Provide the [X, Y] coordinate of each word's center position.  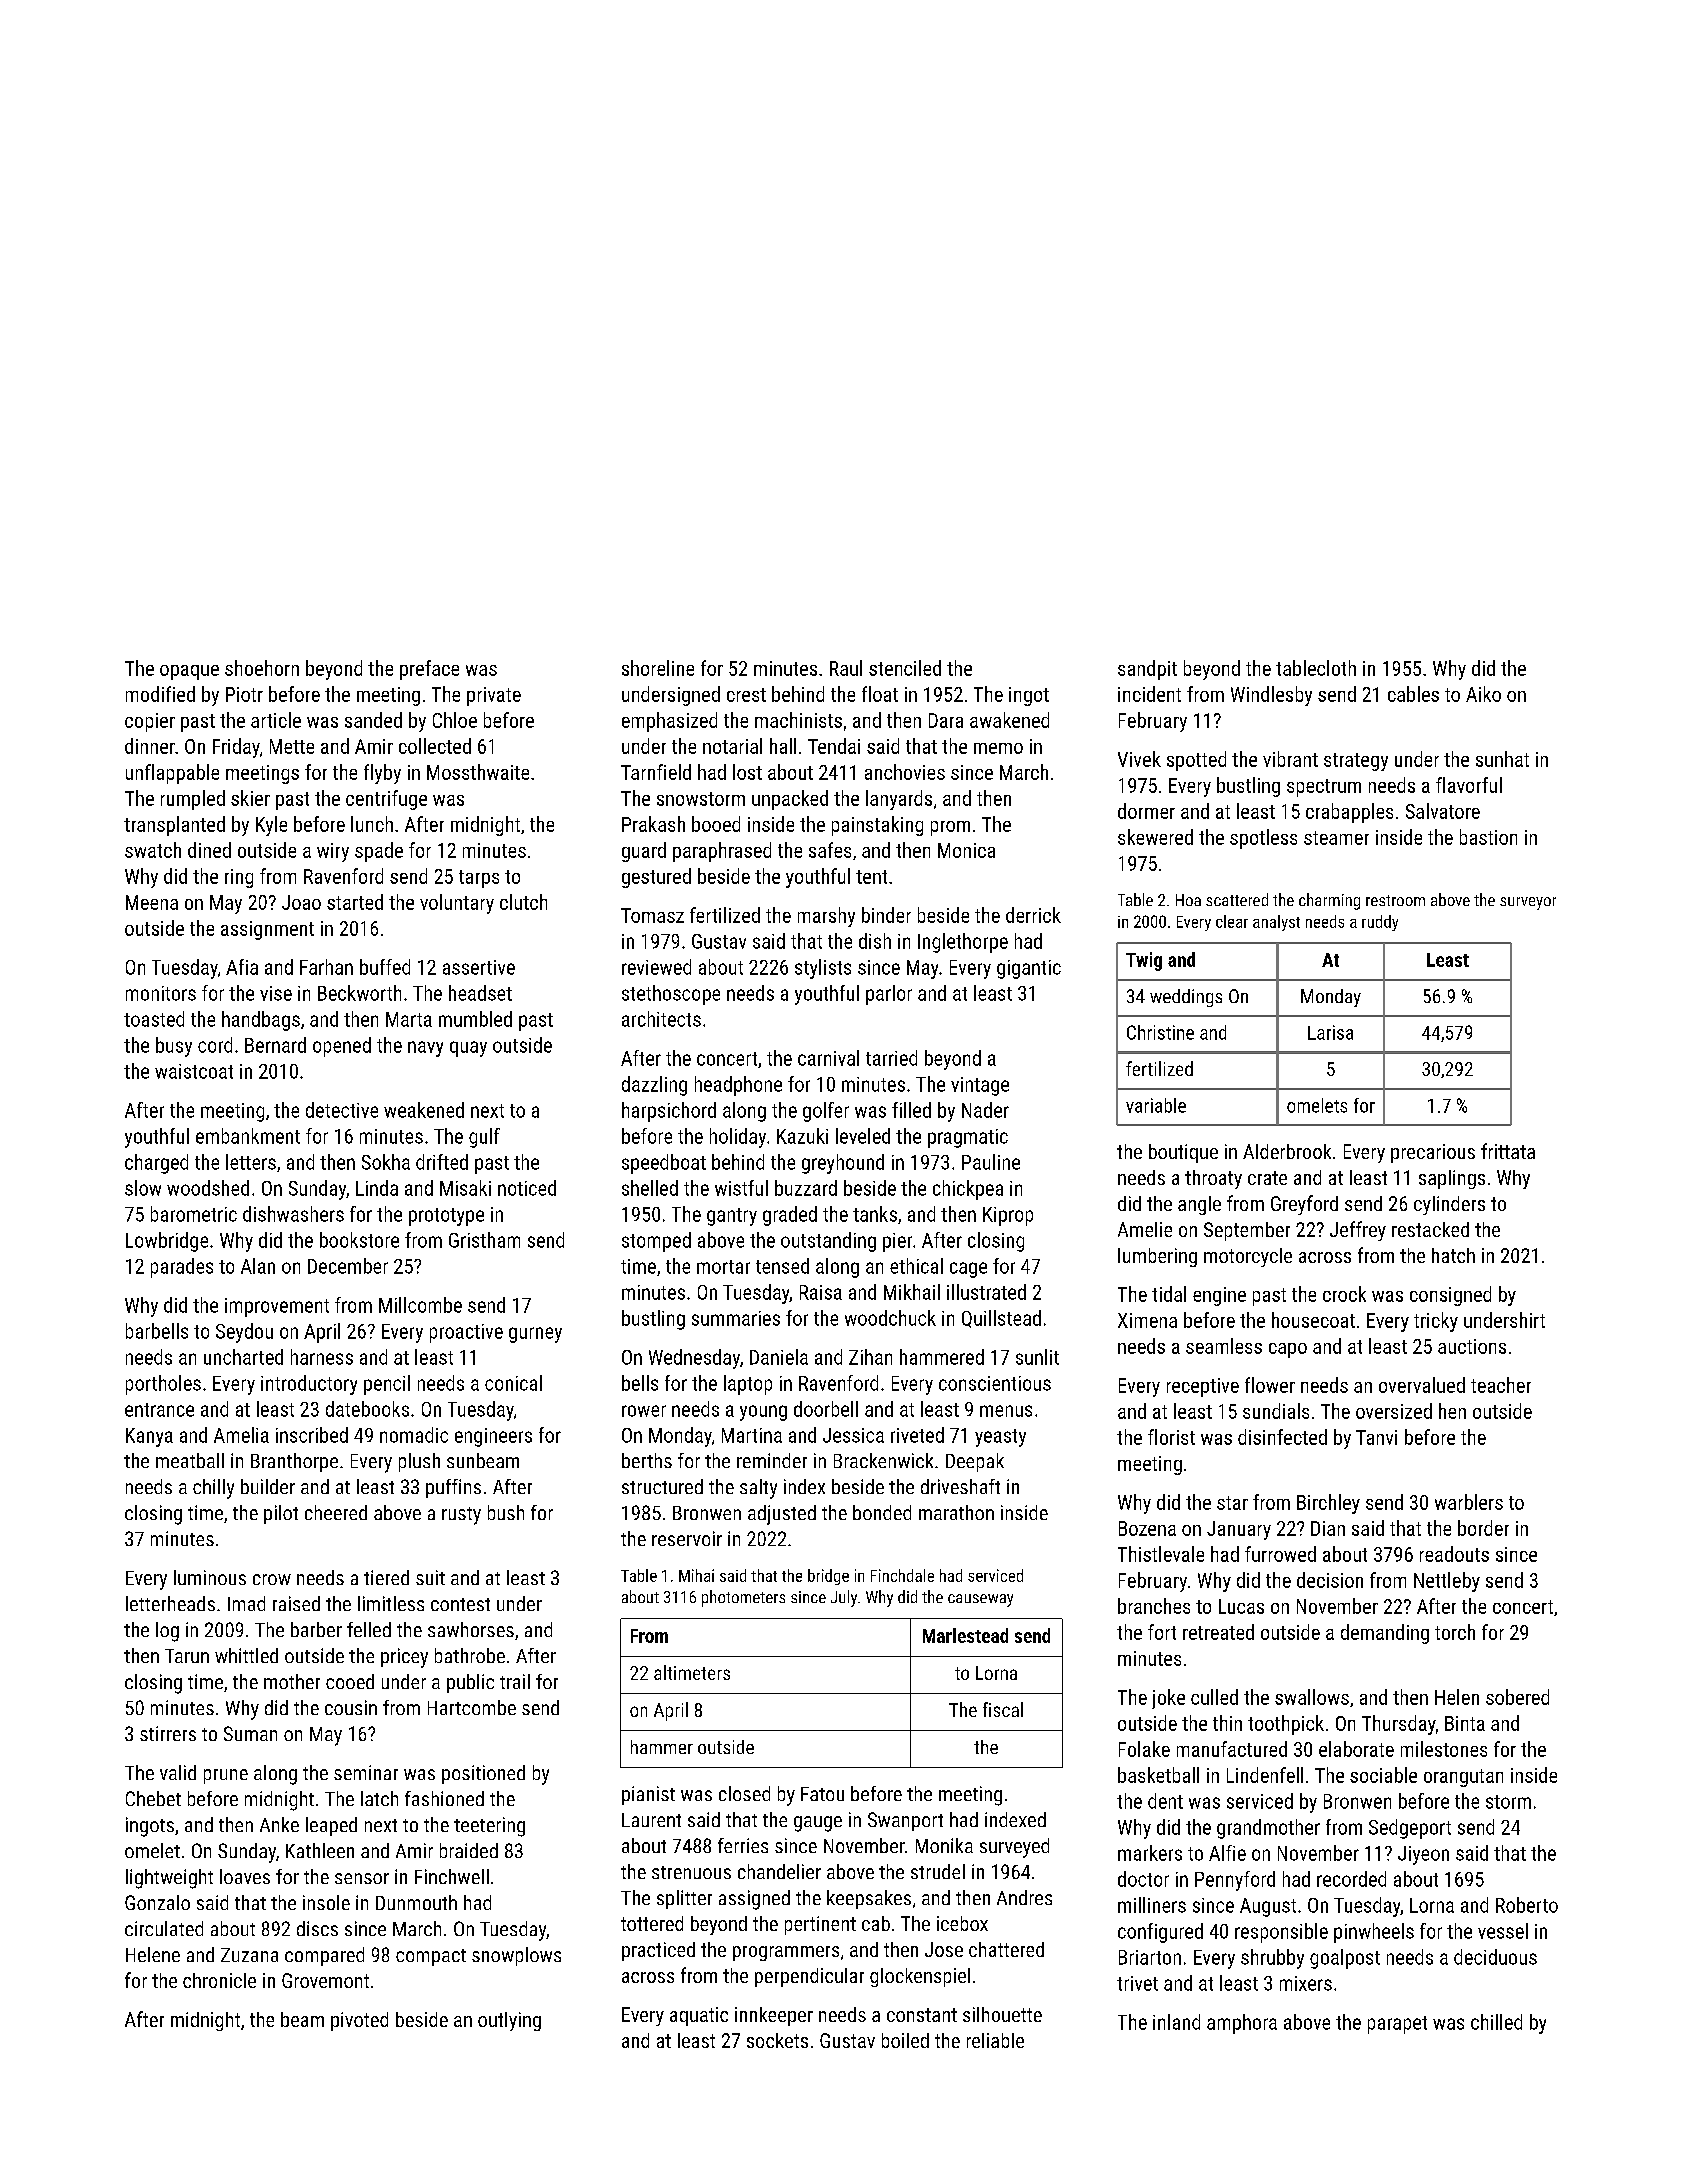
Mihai [696, 1575]
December [348, 1266]
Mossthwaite [478, 772]
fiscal [1003, 1709]
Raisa [821, 1292]
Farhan [326, 967]
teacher [1501, 1385]
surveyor [1528, 903]
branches [1154, 1606]
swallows [1312, 1697]
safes [830, 850]
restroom [1395, 900]
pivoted [359, 2021]
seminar [366, 1772]
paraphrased [722, 852]
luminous [210, 1577]
